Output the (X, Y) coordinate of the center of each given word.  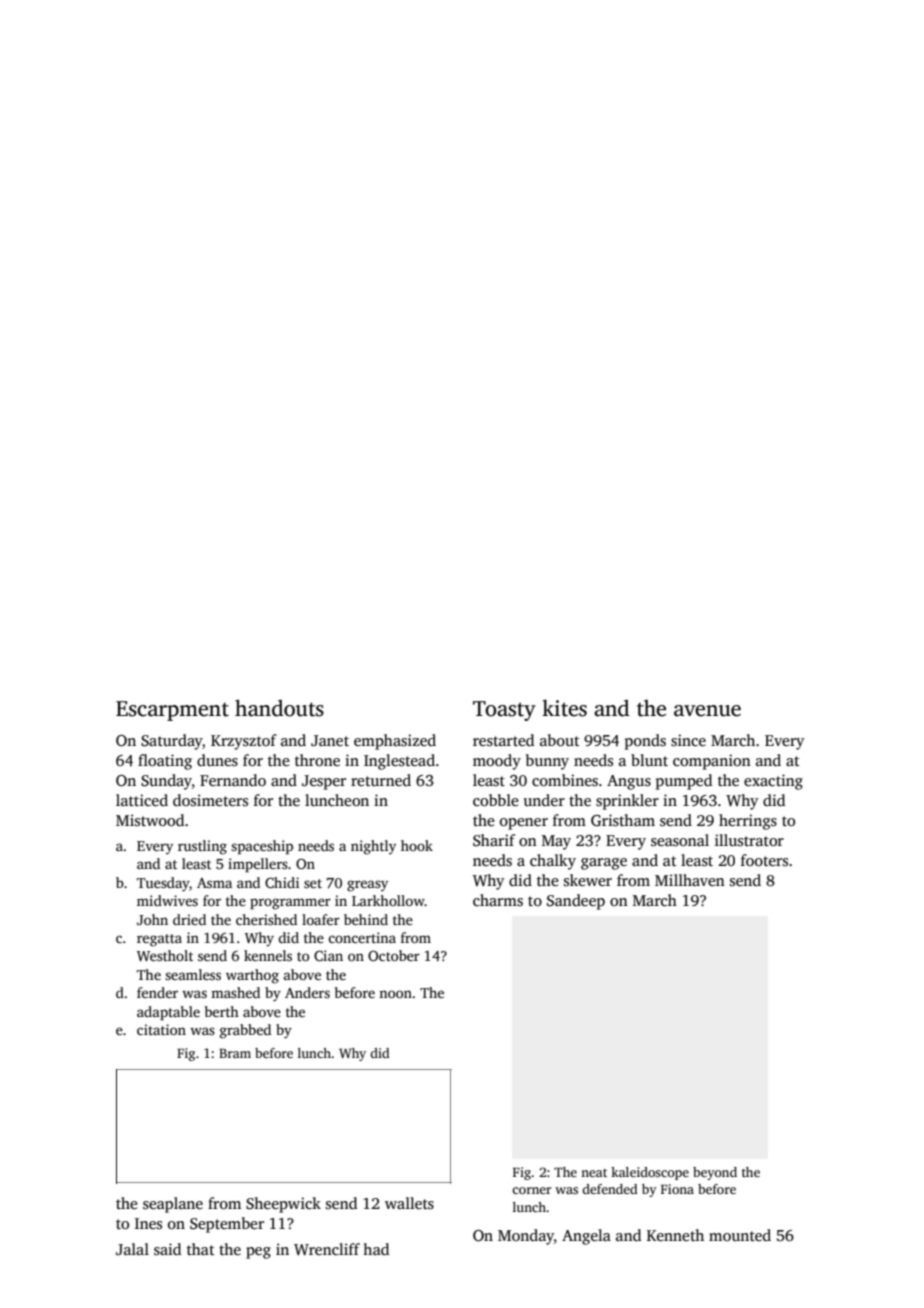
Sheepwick (283, 1205)
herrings (748, 822)
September (227, 1225)
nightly (373, 847)
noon (395, 994)
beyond (715, 1173)
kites (564, 708)
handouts (279, 708)
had (376, 1249)
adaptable (168, 1013)
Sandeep (576, 902)
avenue (707, 711)
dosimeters (210, 800)
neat (594, 1173)
